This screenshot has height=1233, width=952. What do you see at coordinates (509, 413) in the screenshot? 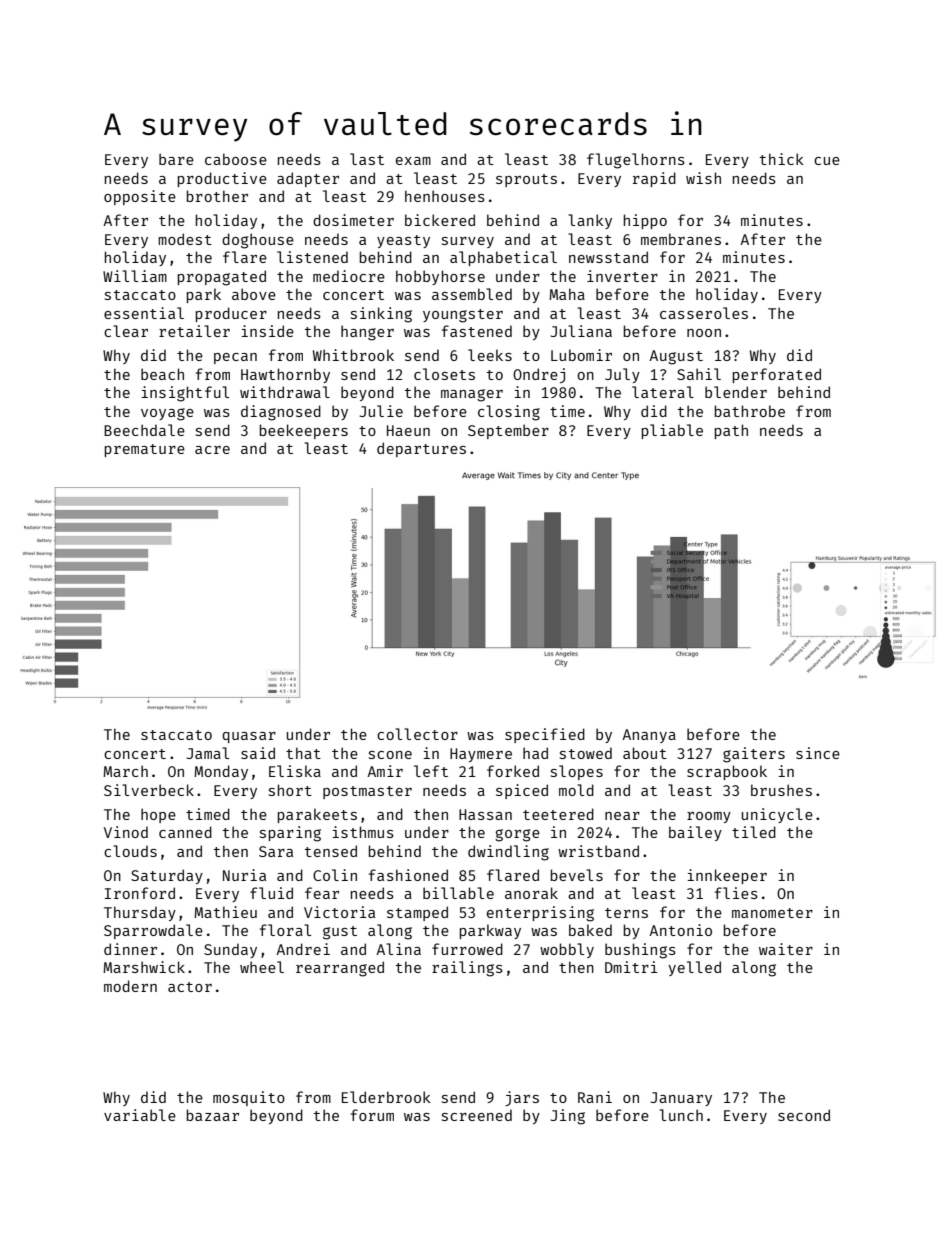
I see `closing` at bounding box center [509, 413].
